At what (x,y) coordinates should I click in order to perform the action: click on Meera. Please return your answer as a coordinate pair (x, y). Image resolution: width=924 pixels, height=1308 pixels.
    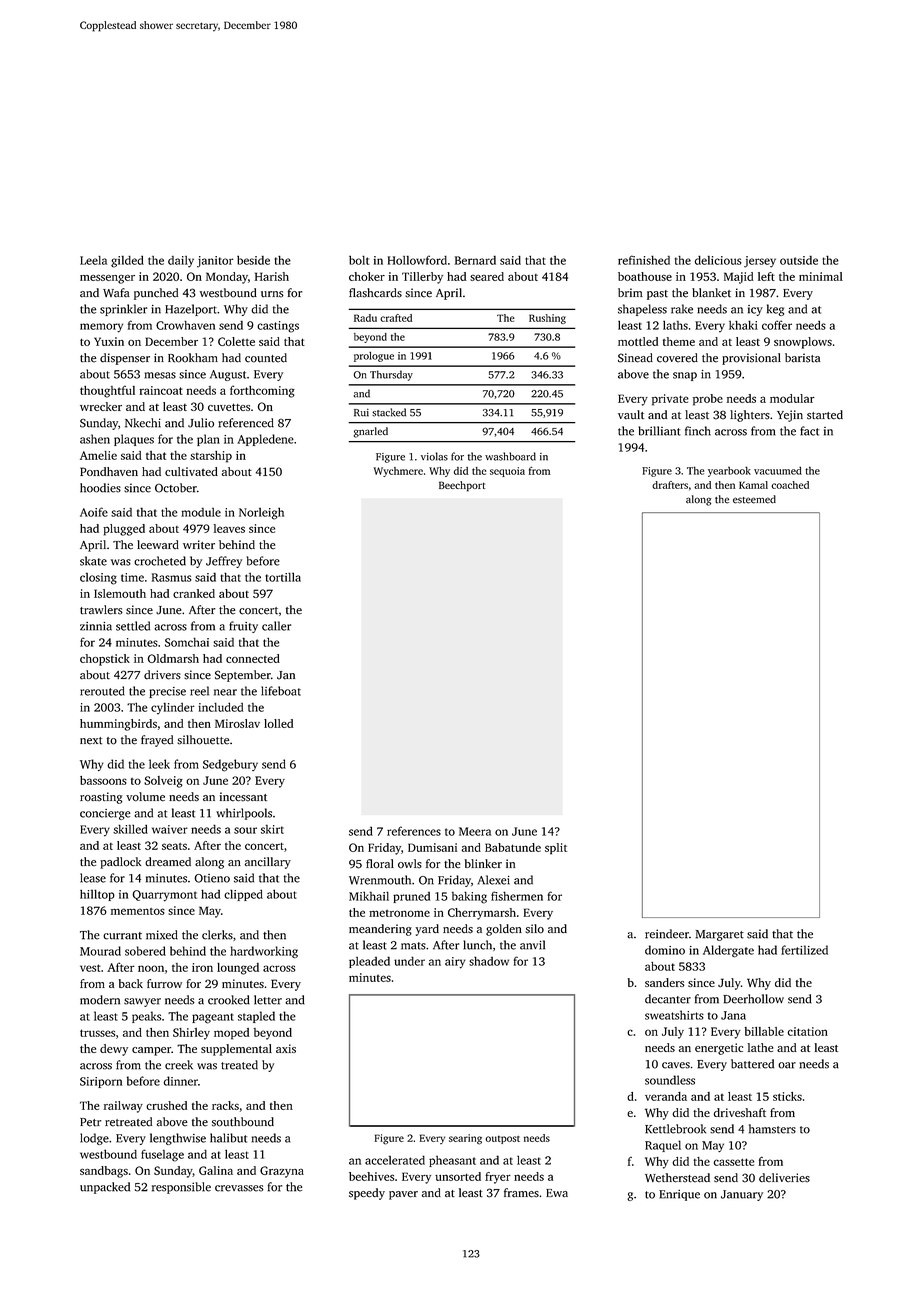
    Looking at the image, I should click on (475, 831).
